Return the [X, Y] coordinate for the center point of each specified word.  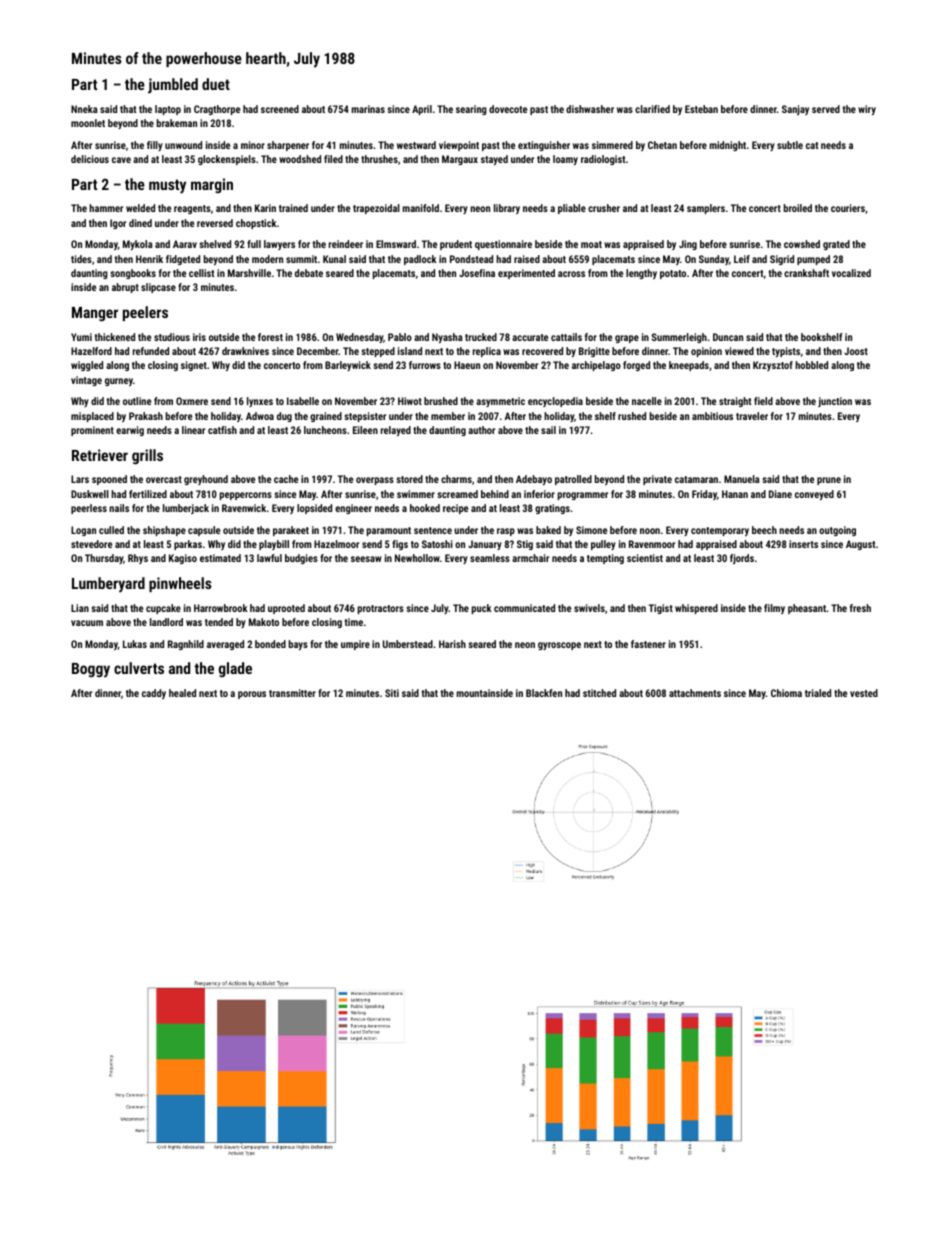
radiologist [603, 160]
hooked [425, 508]
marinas [368, 109]
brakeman [177, 123]
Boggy [91, 670]
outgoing [837, 531]
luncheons [325, 430]
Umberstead [408, 644]
